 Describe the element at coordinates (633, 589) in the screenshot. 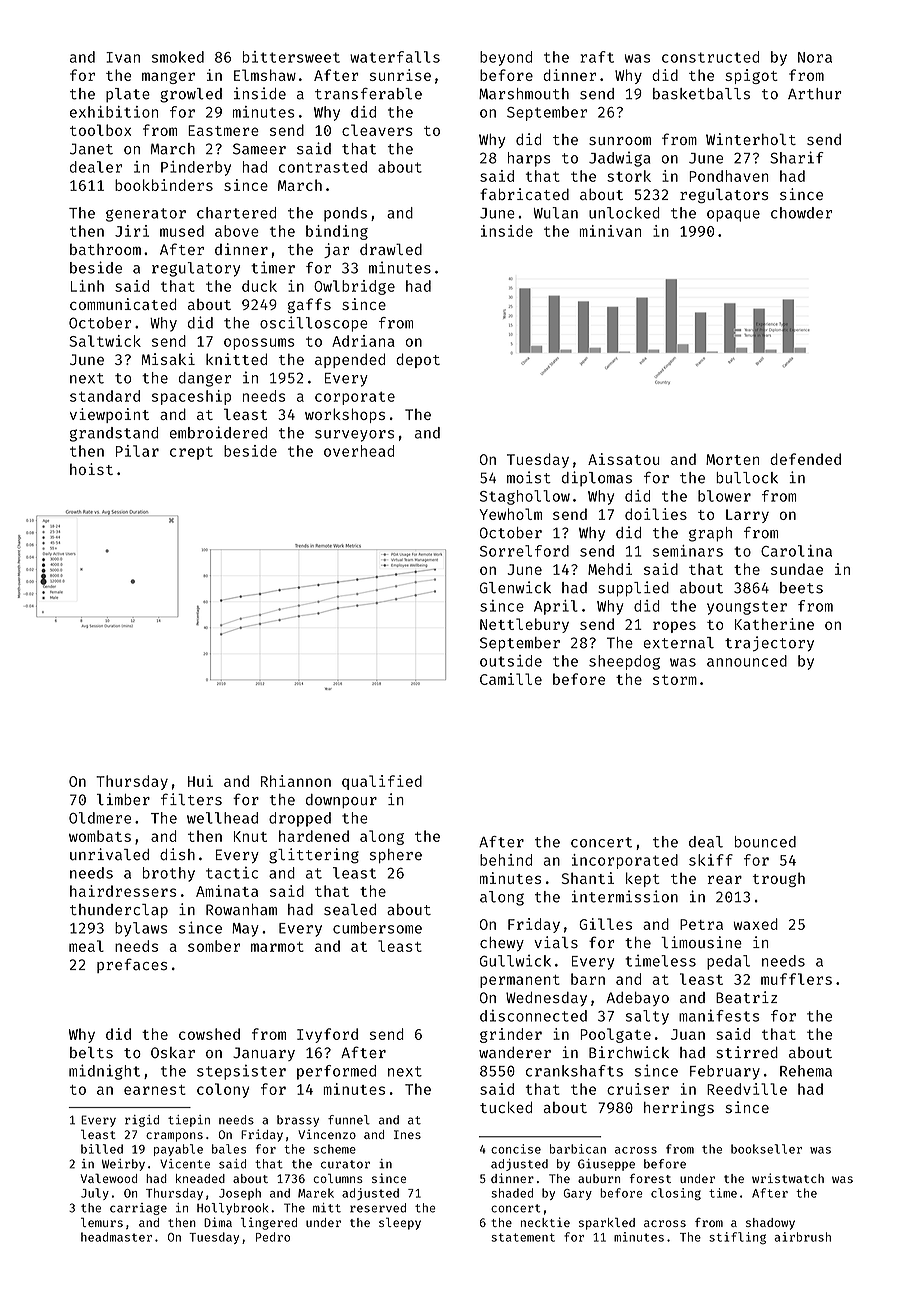

I see `supplied` at that location.
